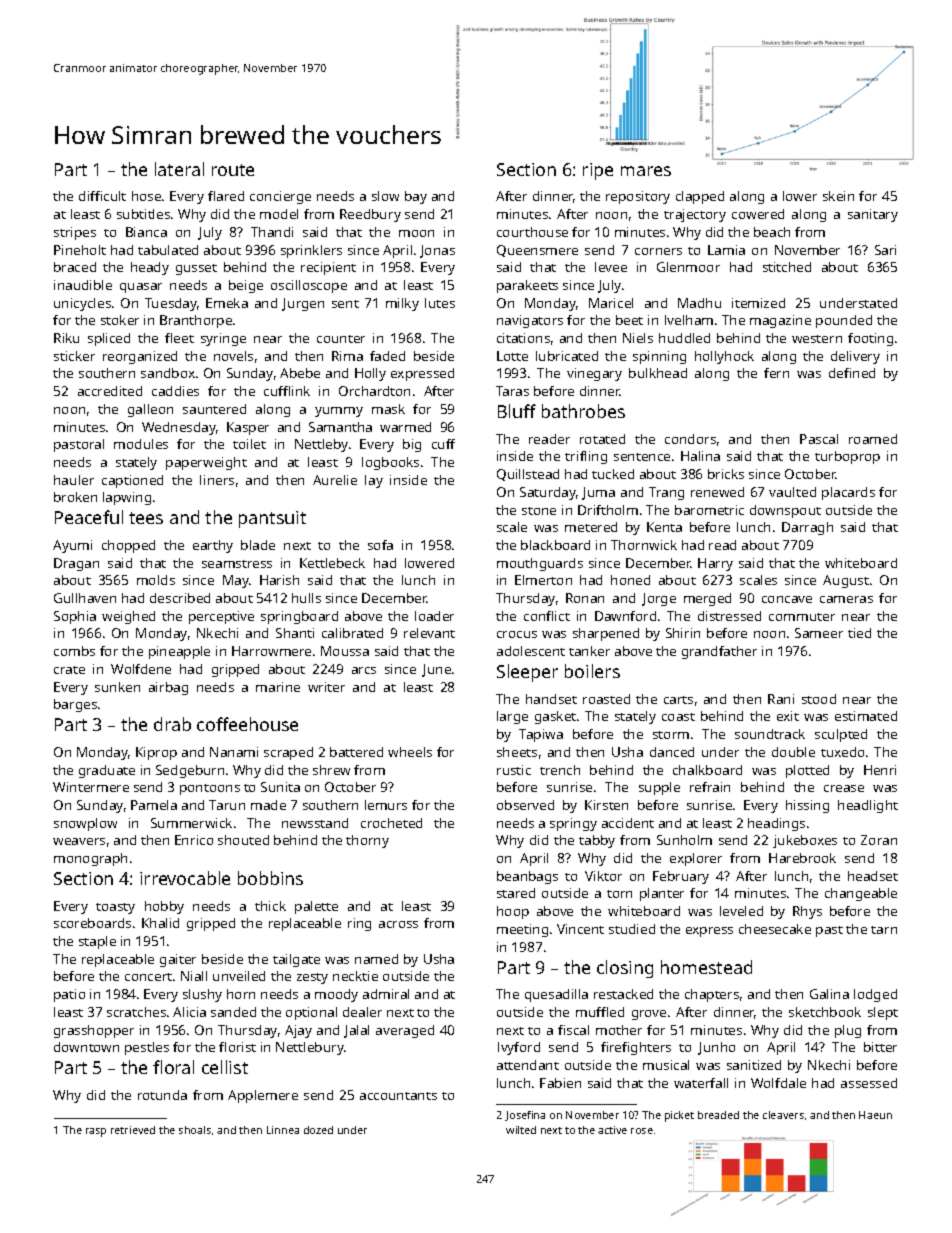 The image size is (952, 1233). Describe the element at coordinates (345, 651) in the image. I see `Moussa` at that location.
